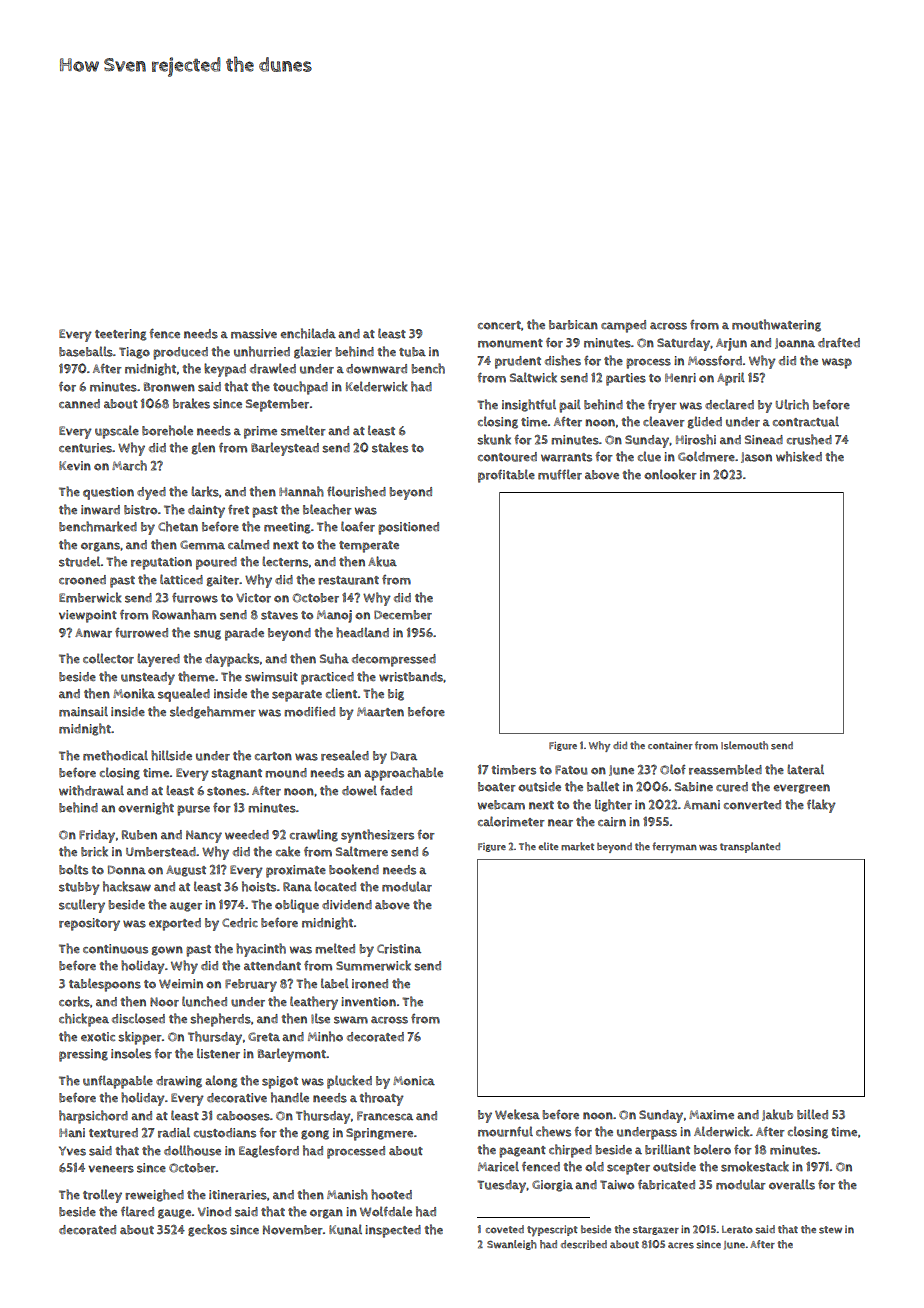  I want to click on skipper, so click(140, 1038).
